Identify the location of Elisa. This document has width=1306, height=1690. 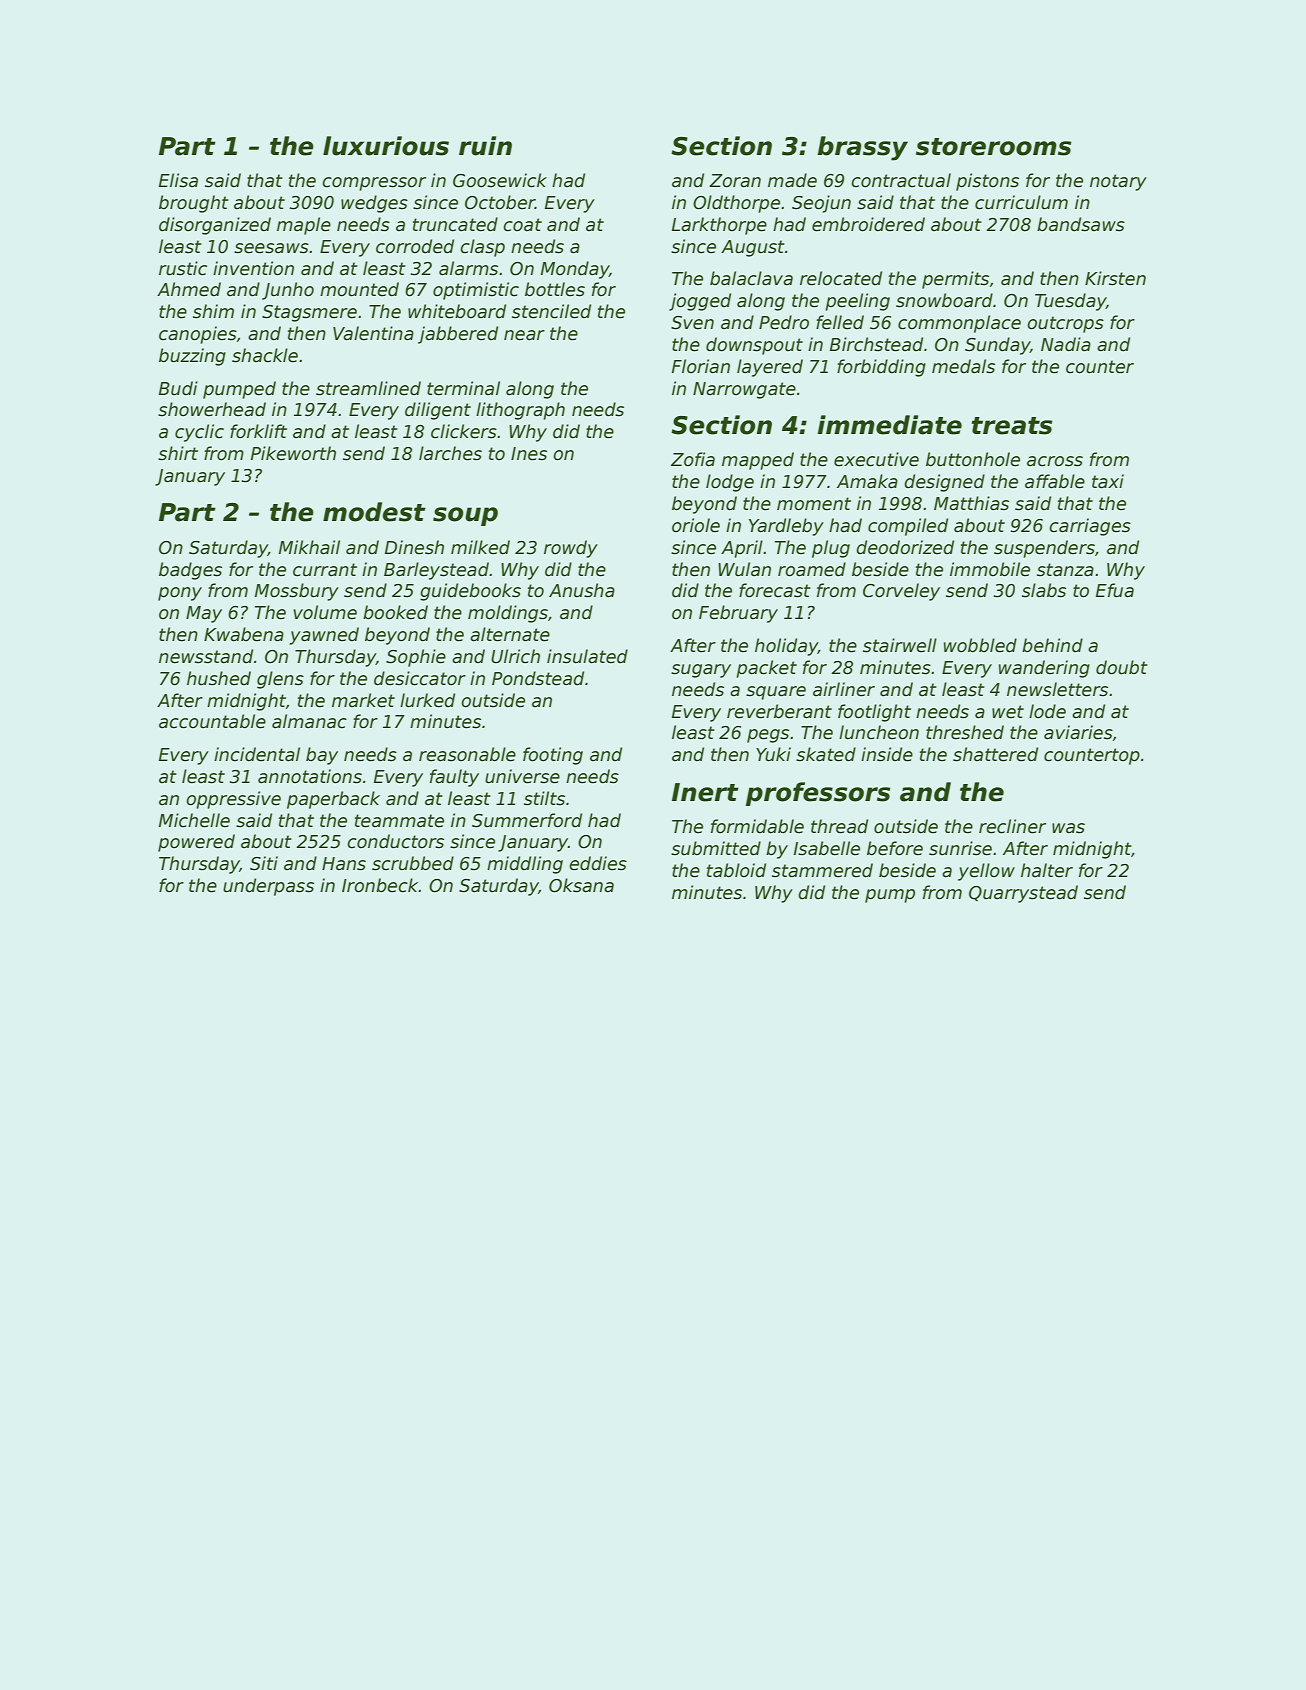
(178, 180).
